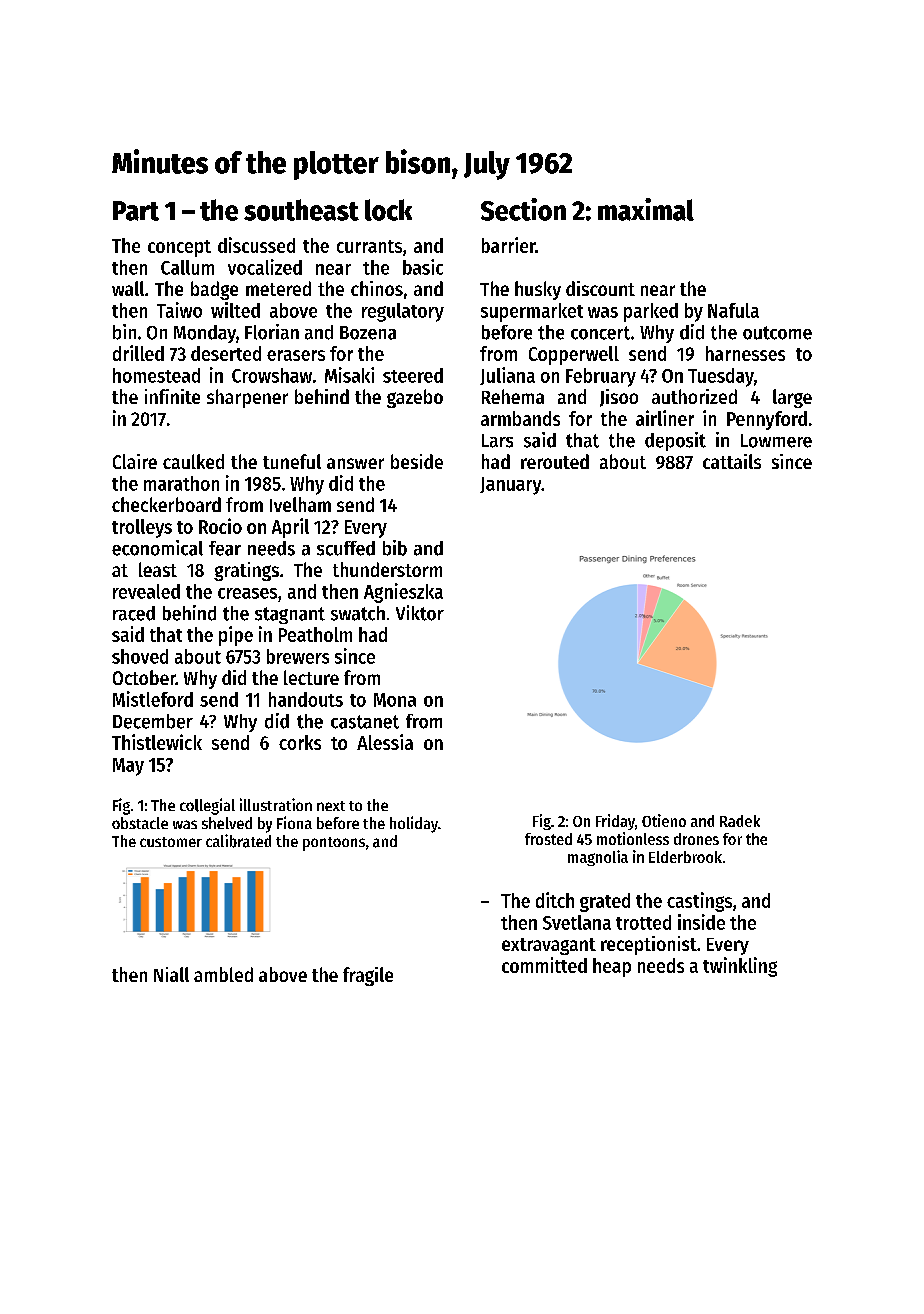 The height and width of the image is (1314, 924). I want to click on pontoons, so click(334, 844).
